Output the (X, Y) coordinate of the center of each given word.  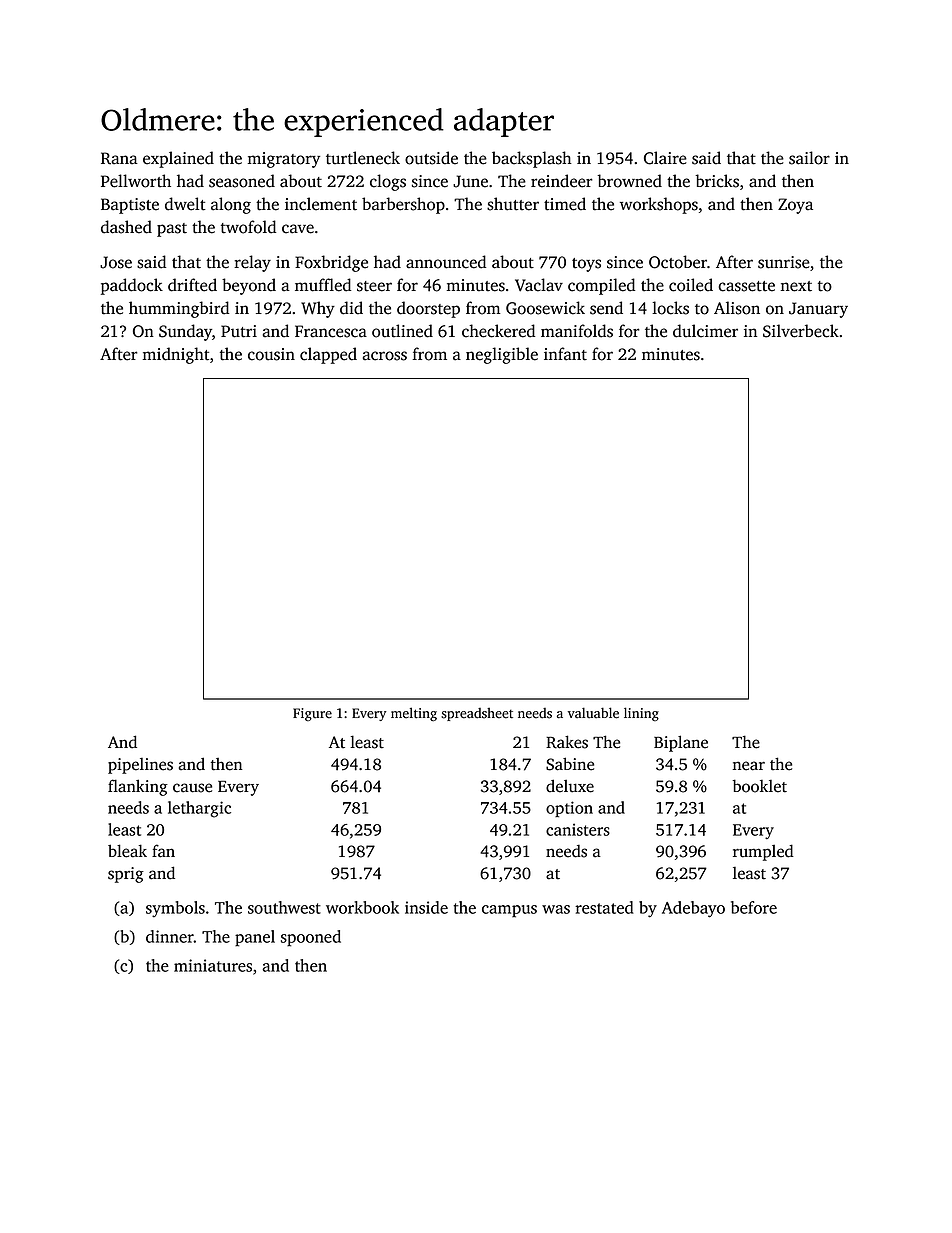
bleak (127, 851)
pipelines (140, 766)
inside (426, 907)
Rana (119, 158)
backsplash (532, 159)
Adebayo (693, 909)
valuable (593, 713)
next (796, 286)
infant (565, 354)
